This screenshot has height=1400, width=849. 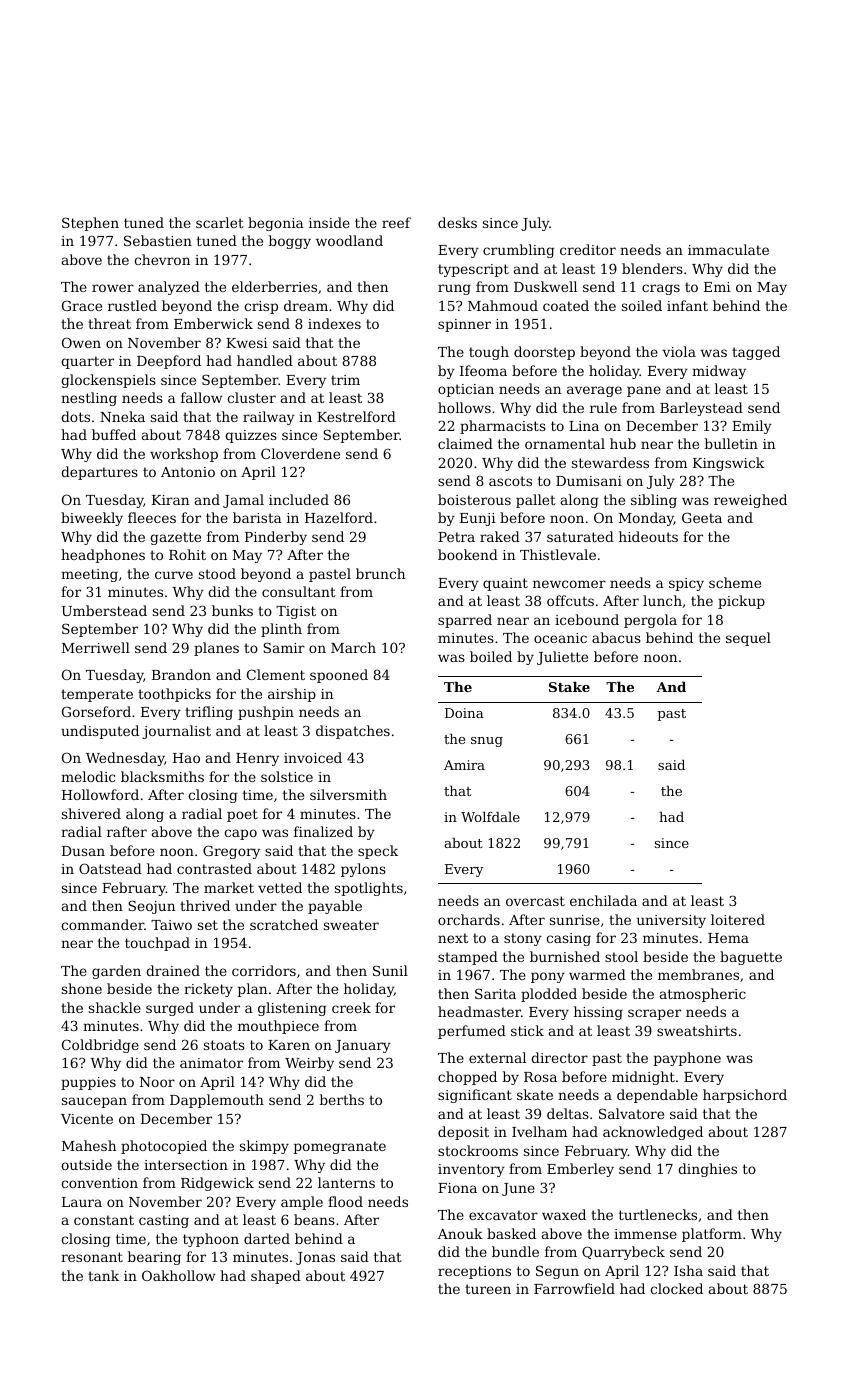 What do you see at coordinates (703, 995) in the screenshot?
I see `atmospheric` at bounding box center [703, 995].
